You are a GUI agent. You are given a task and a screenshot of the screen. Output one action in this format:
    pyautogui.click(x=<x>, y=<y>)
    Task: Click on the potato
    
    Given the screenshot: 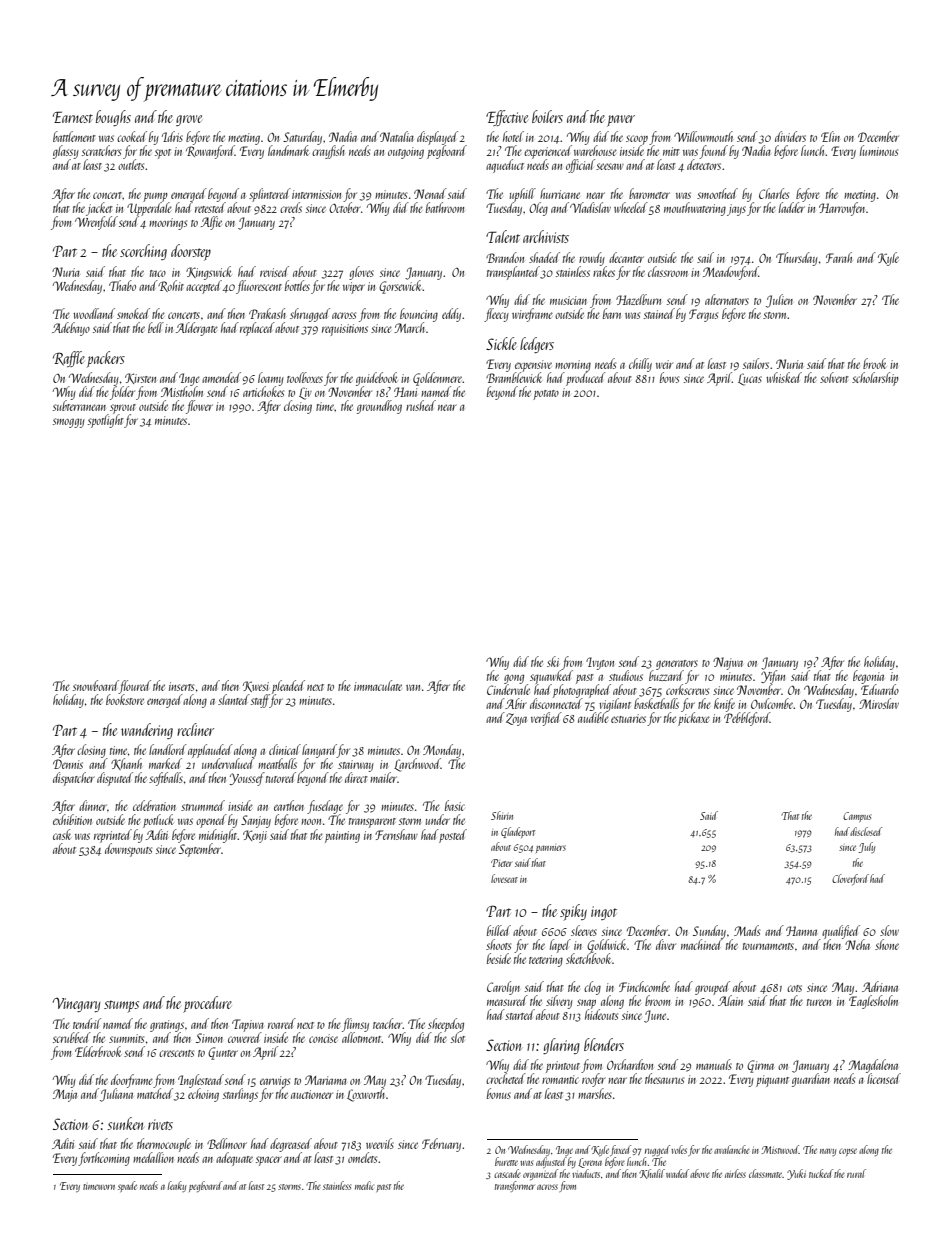 What is the action you would take?
    pyautogui.click(x=546, y=395)
